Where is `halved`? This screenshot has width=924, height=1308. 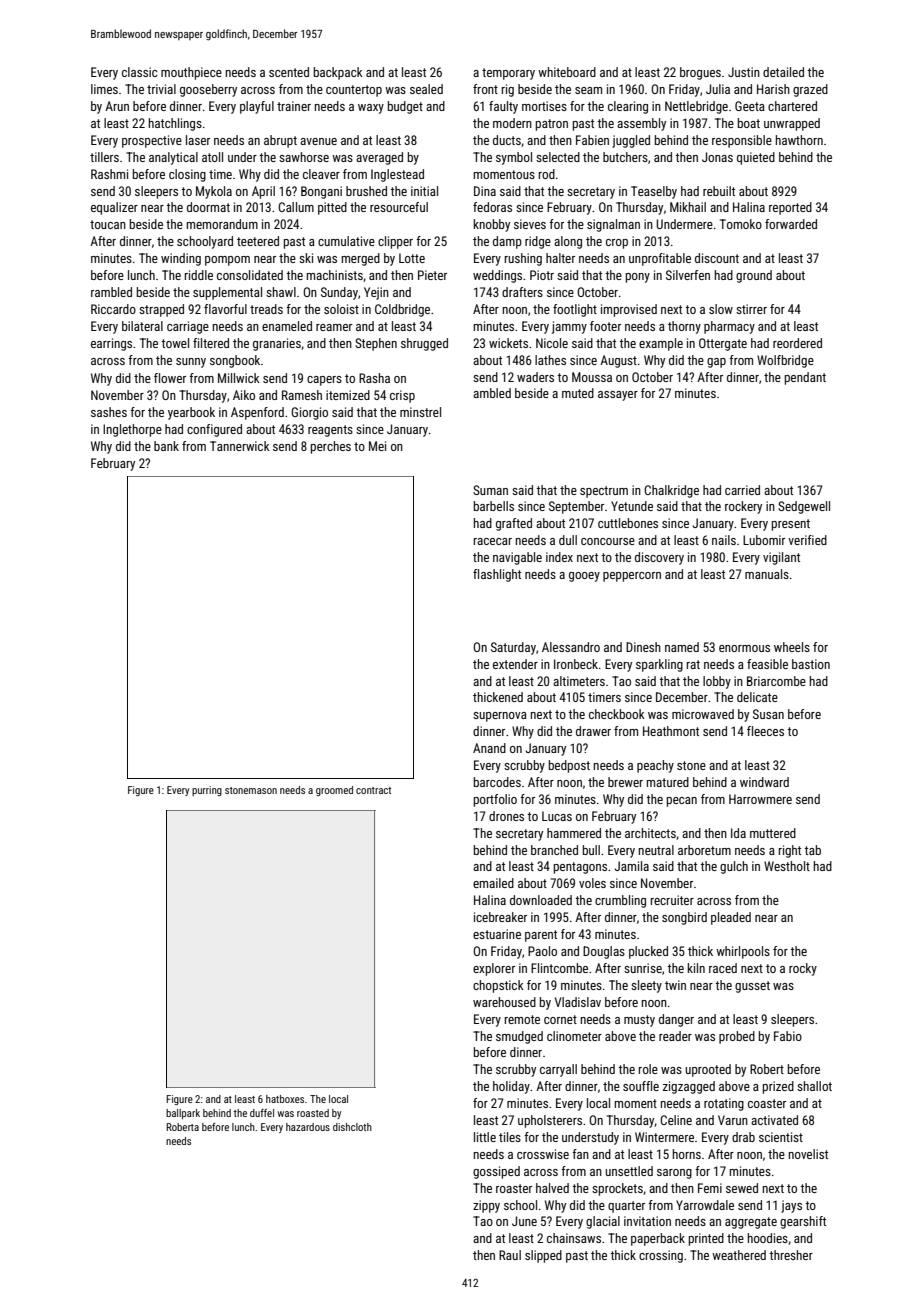
halved is located at coordinates (552, 1188).
